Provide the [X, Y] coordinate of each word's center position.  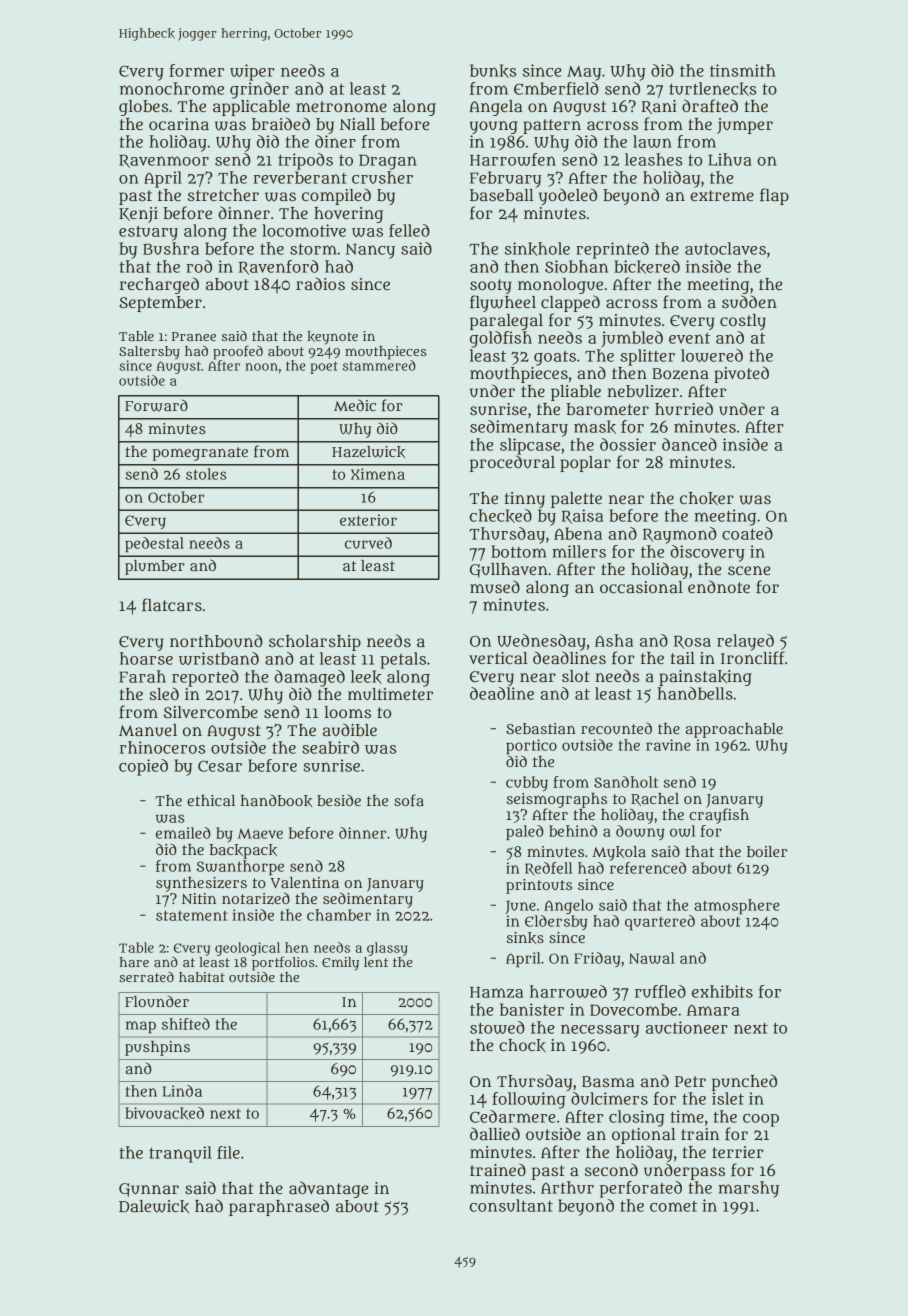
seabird [330, 747]
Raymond [680, 535]
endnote [719, 586]
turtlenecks [713, 89]
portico [531, 746]
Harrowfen [513, 159]
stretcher [223, 195]
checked [501, 516]
